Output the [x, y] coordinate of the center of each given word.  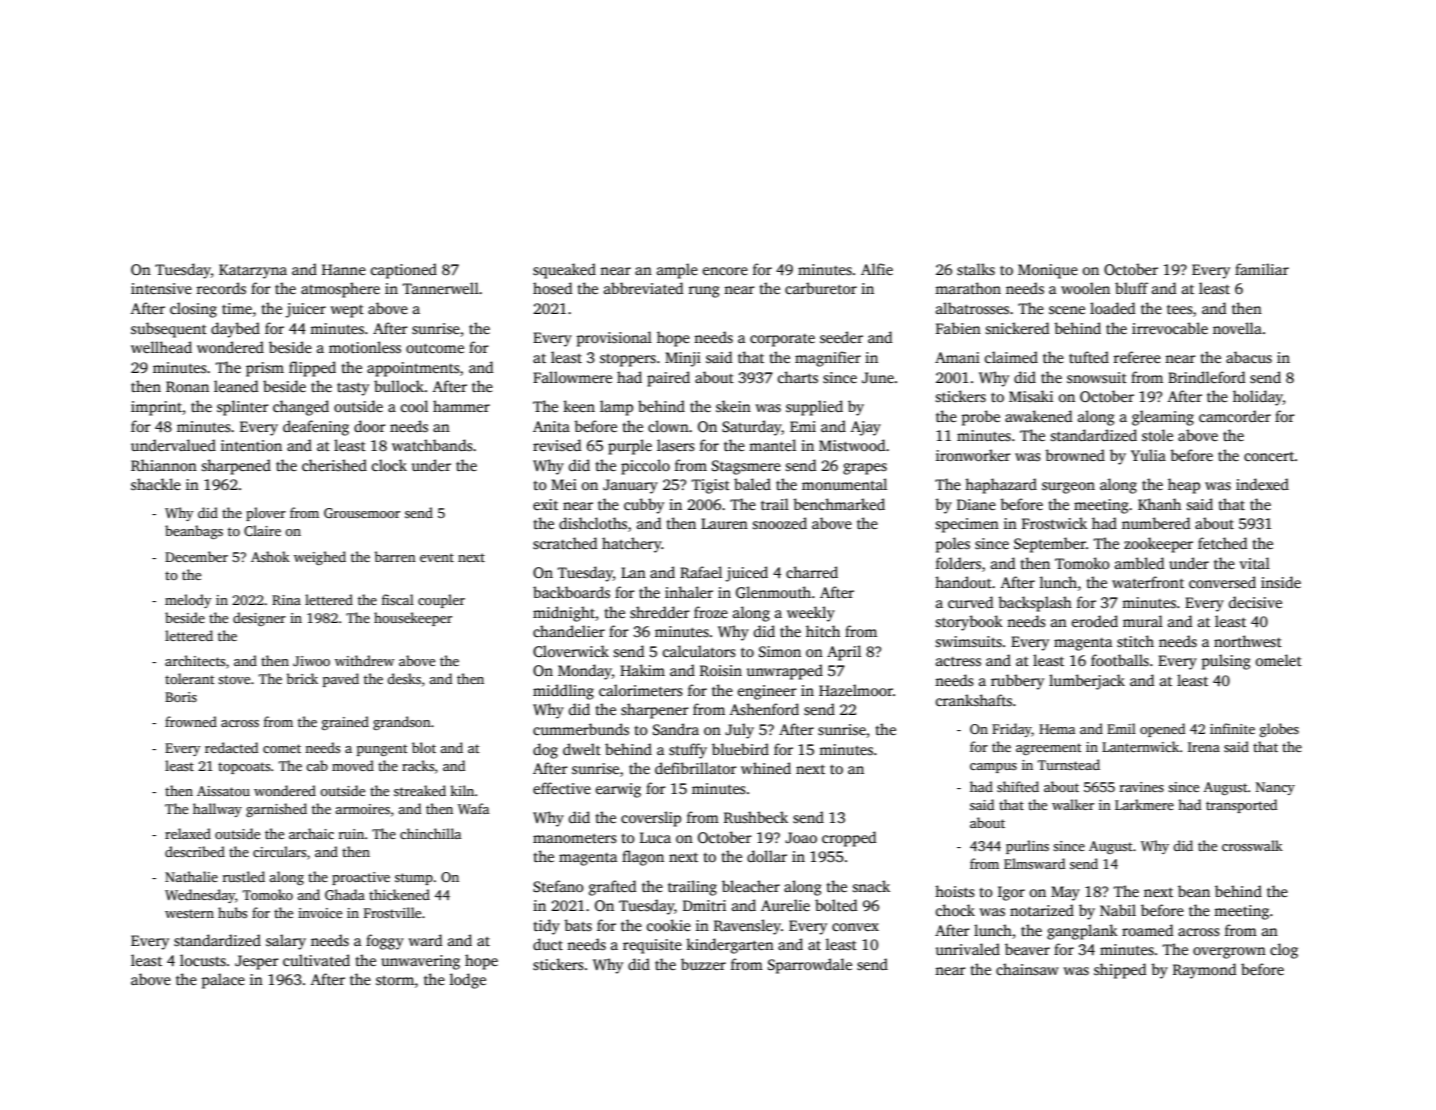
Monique [1048, 271]
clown [668, 426]
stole [1157, 435]
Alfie [877, 269]
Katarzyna [253, 271]
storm [395, 980]
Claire [262, 530]
